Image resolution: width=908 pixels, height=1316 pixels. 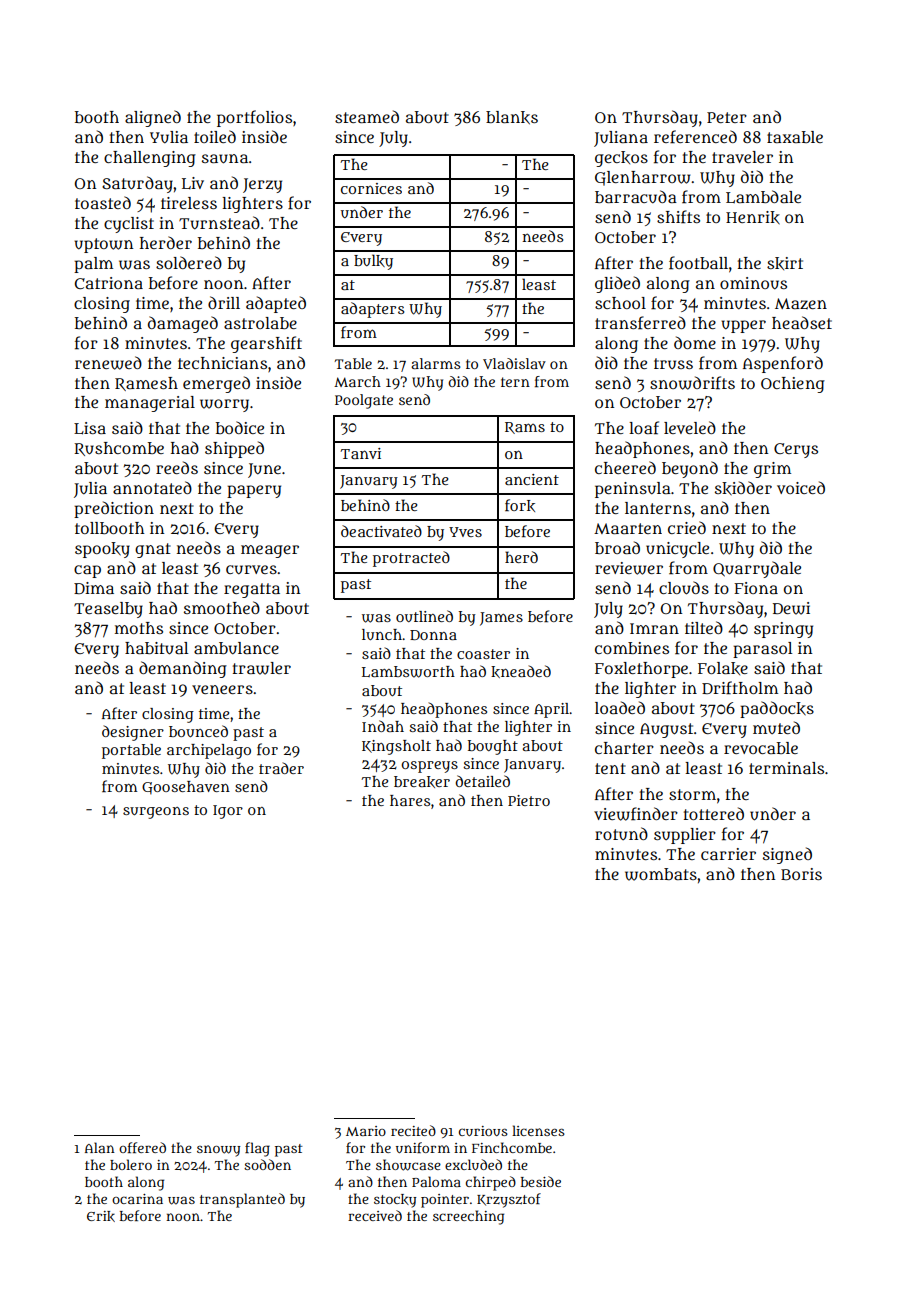 What do you see at coordinates (254, 491) in the document?
I see `papery` at bounding box center [254, 491].
